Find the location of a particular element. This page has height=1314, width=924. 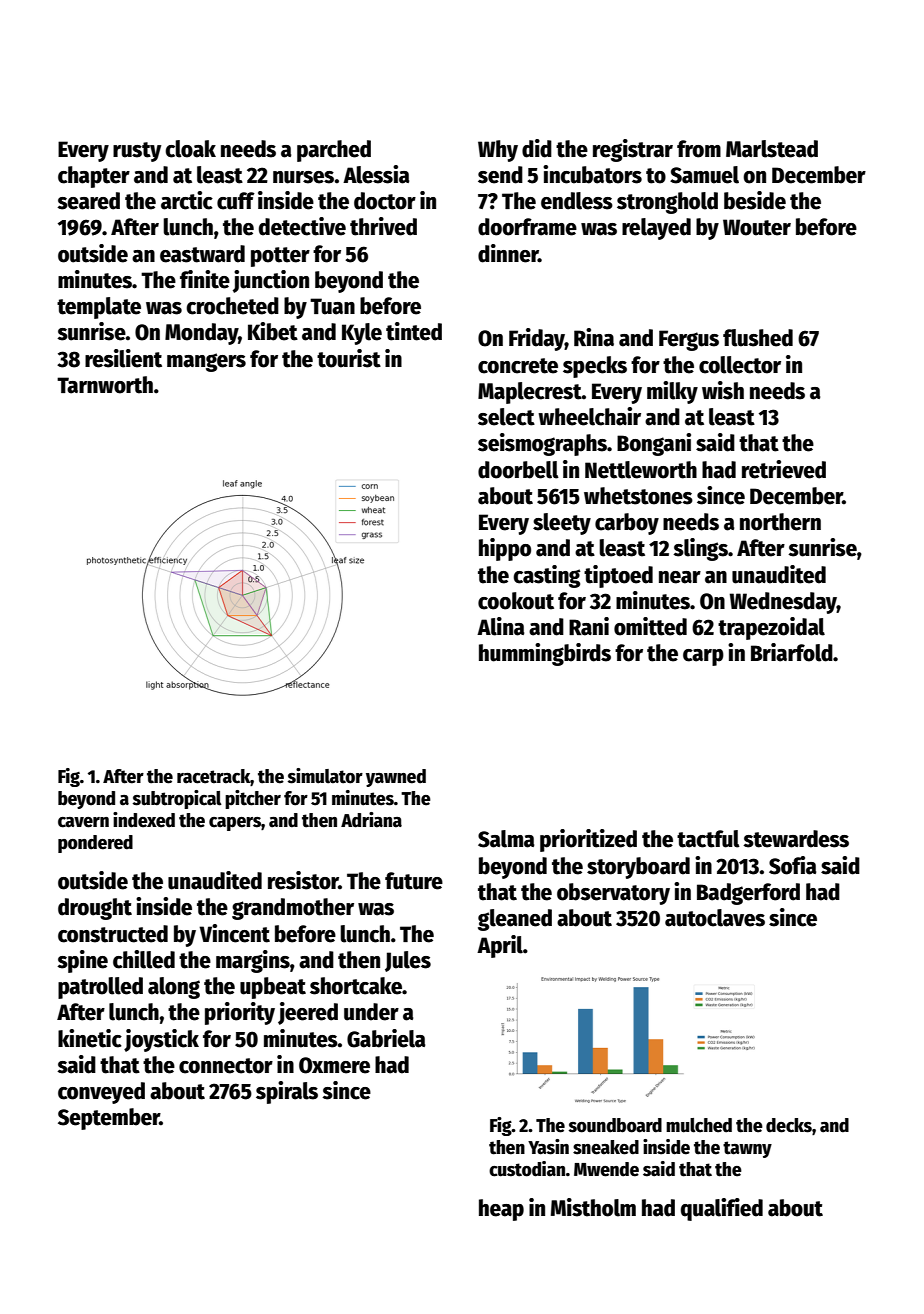

prioritized is located at coordinates (588, 840).
